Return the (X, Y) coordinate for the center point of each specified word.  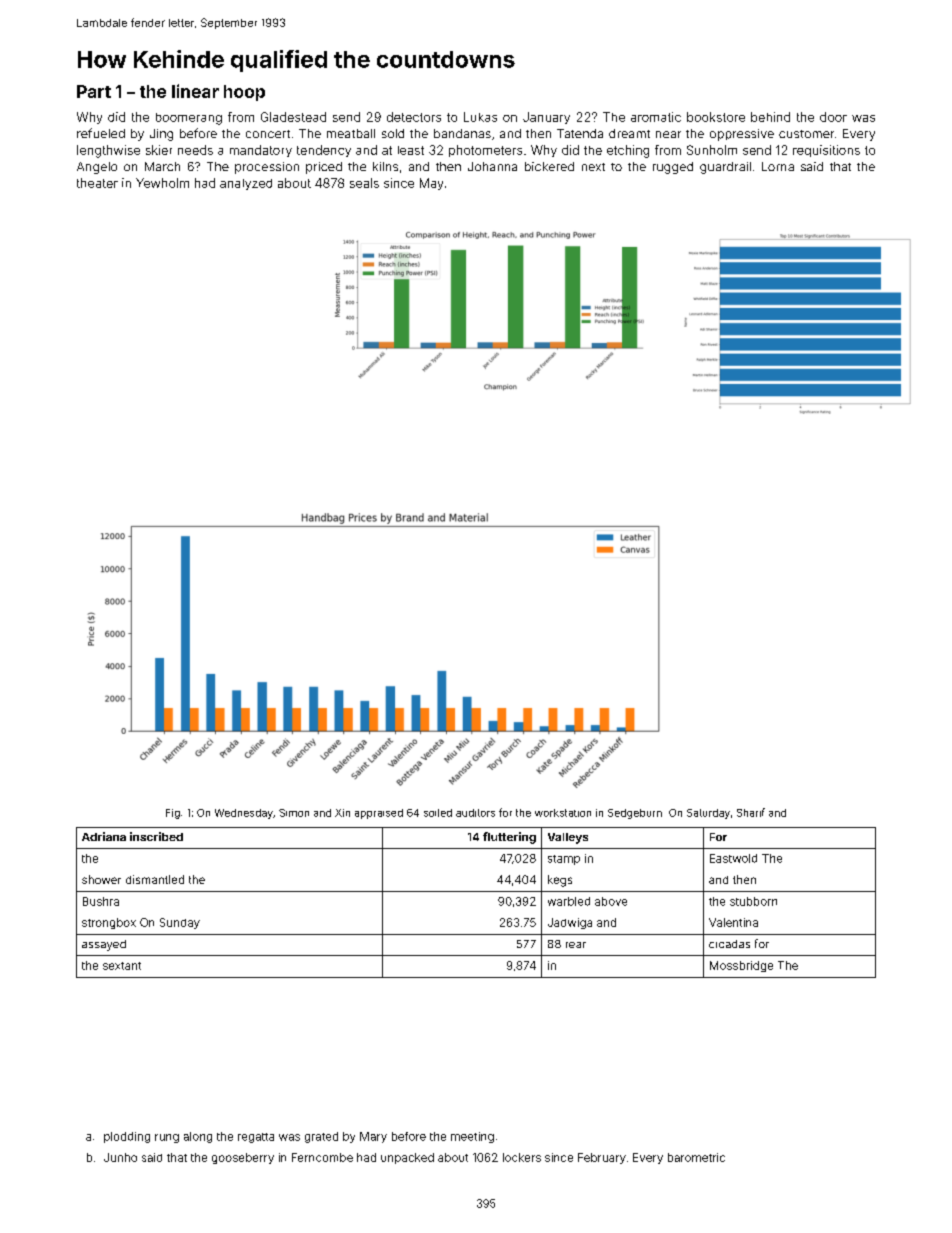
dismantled (155, 879)
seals (364, 183)
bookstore (716, 117)
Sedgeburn (635, 814)
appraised (379, 814)
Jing (161, 135)
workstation (563, 813)
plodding (127, 1137)
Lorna (778, 166)
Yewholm (162, 183)
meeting (472, 1137)
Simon (294, 813)
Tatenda (580, 133)
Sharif (751, 812)
